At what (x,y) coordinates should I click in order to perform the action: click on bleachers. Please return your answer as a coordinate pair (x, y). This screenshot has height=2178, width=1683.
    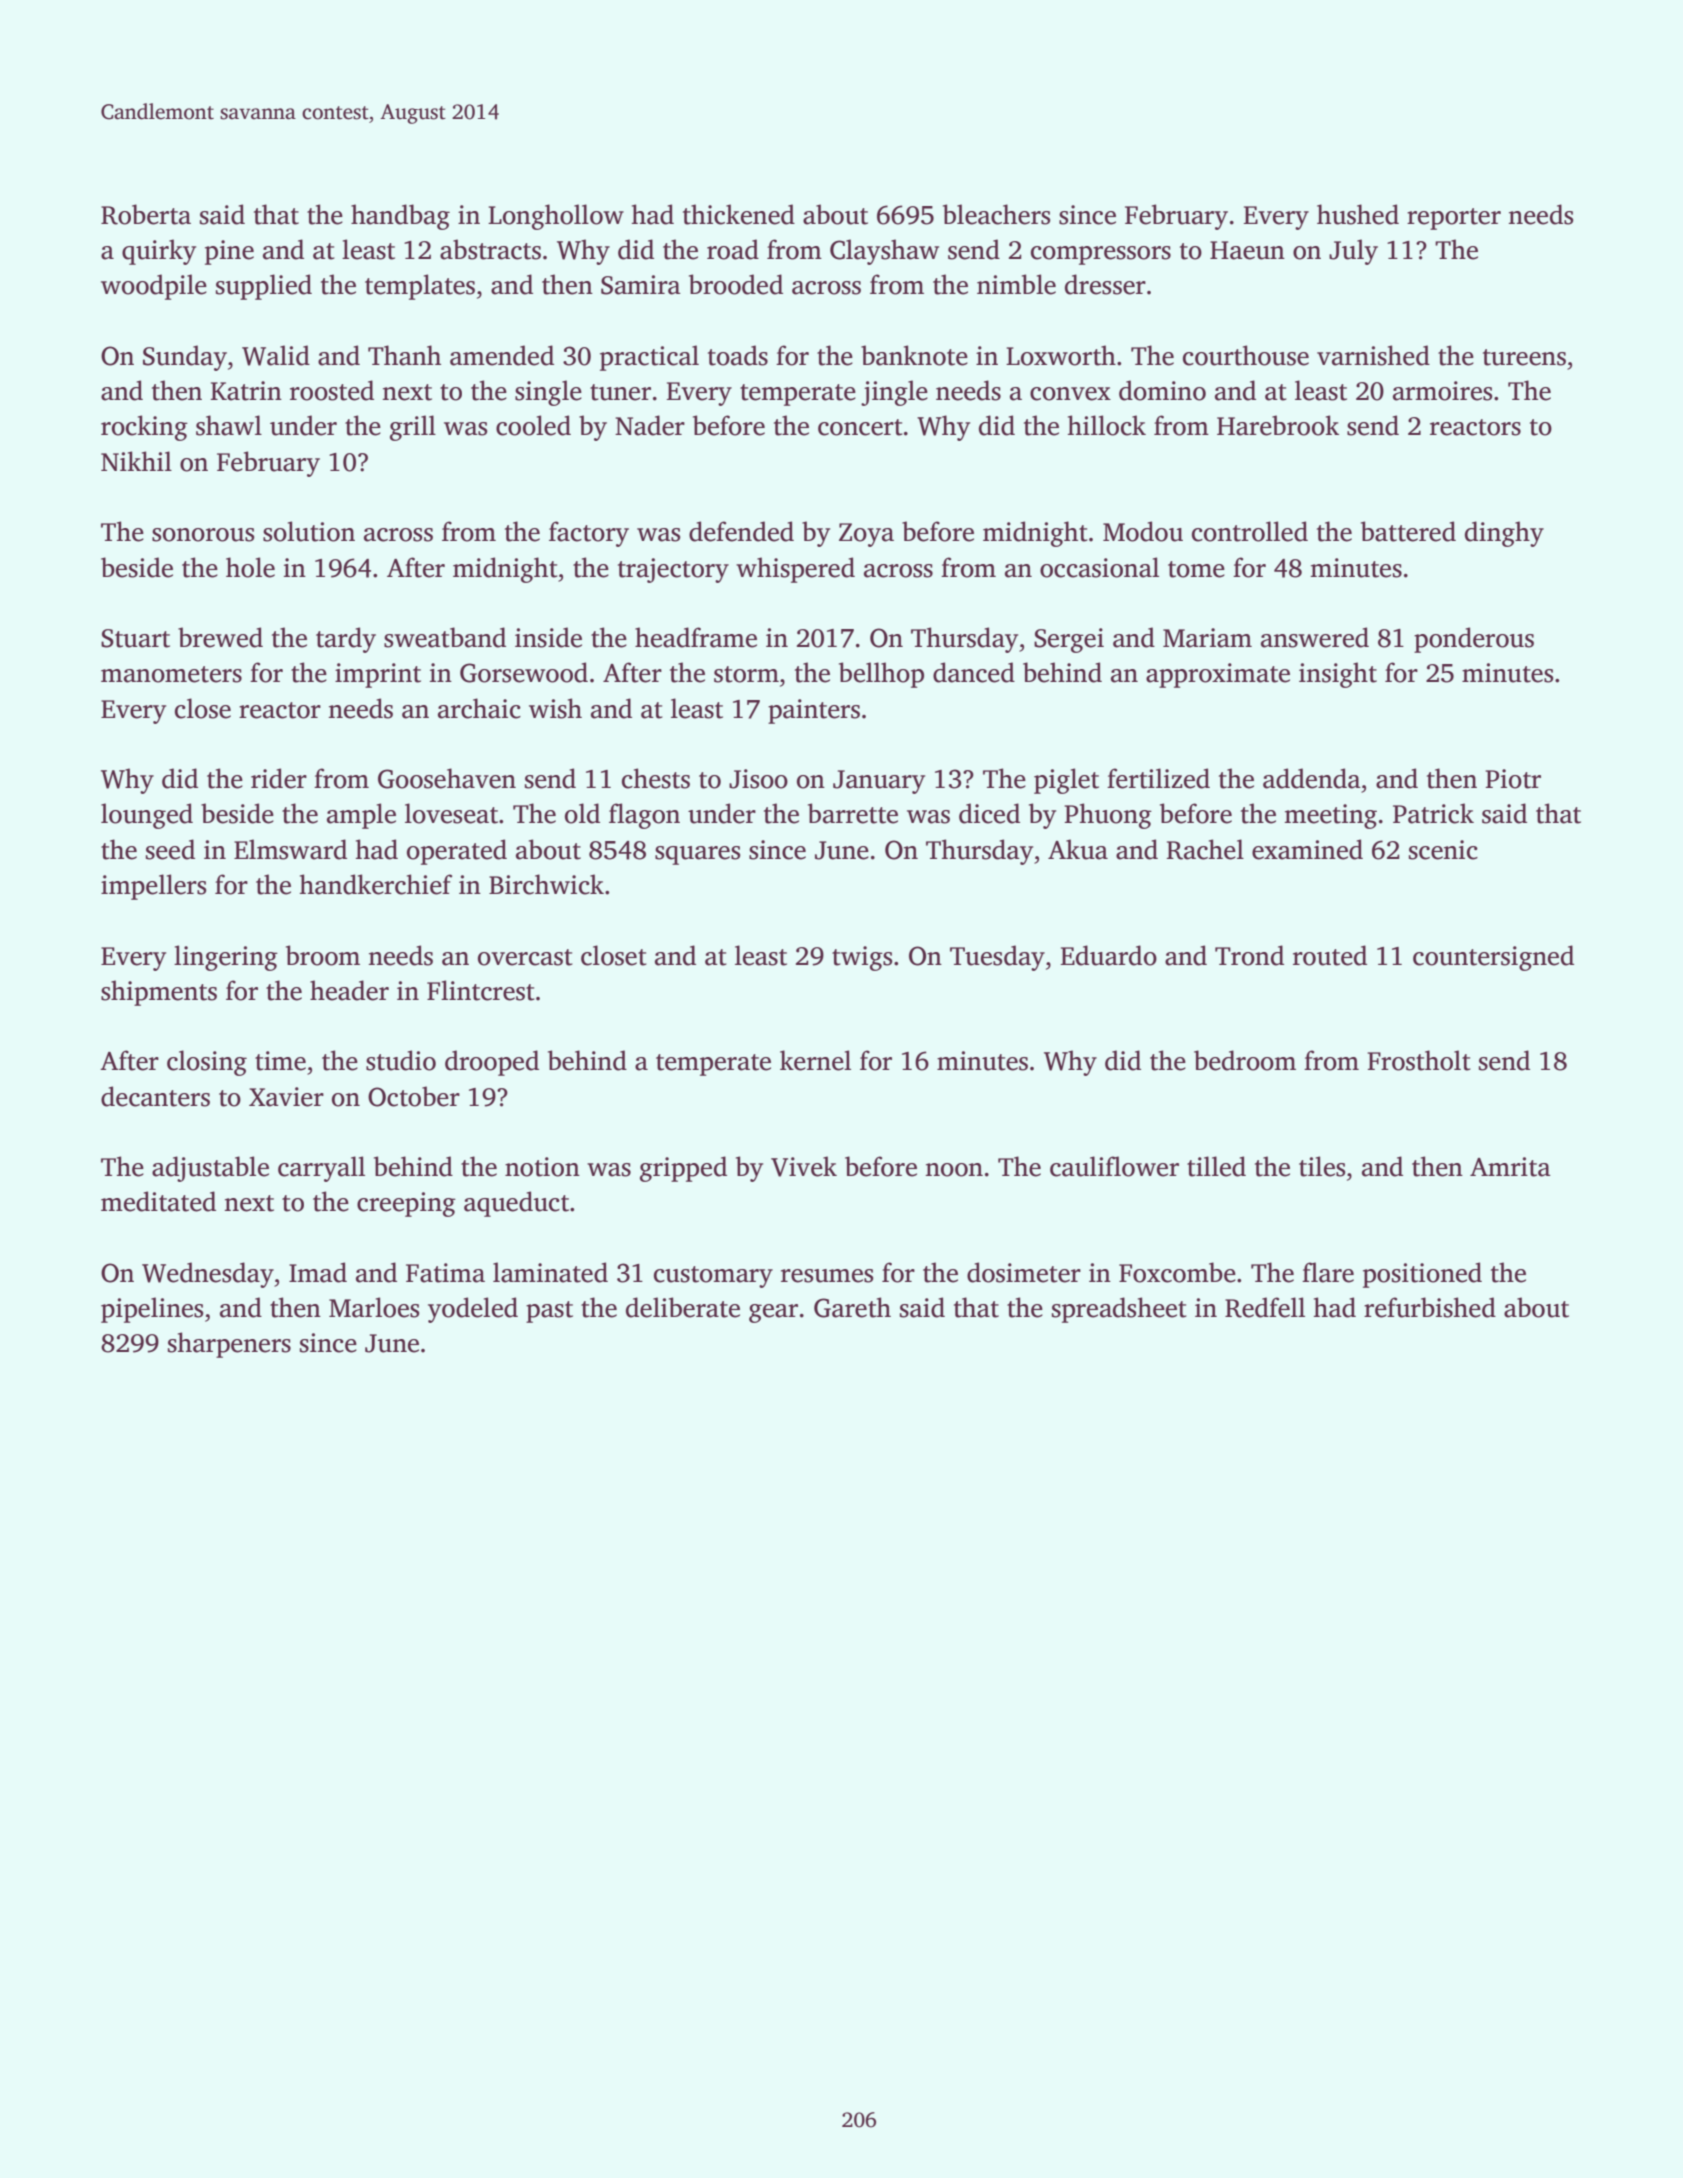
    Looking at the image, I should click on (996, 214).
